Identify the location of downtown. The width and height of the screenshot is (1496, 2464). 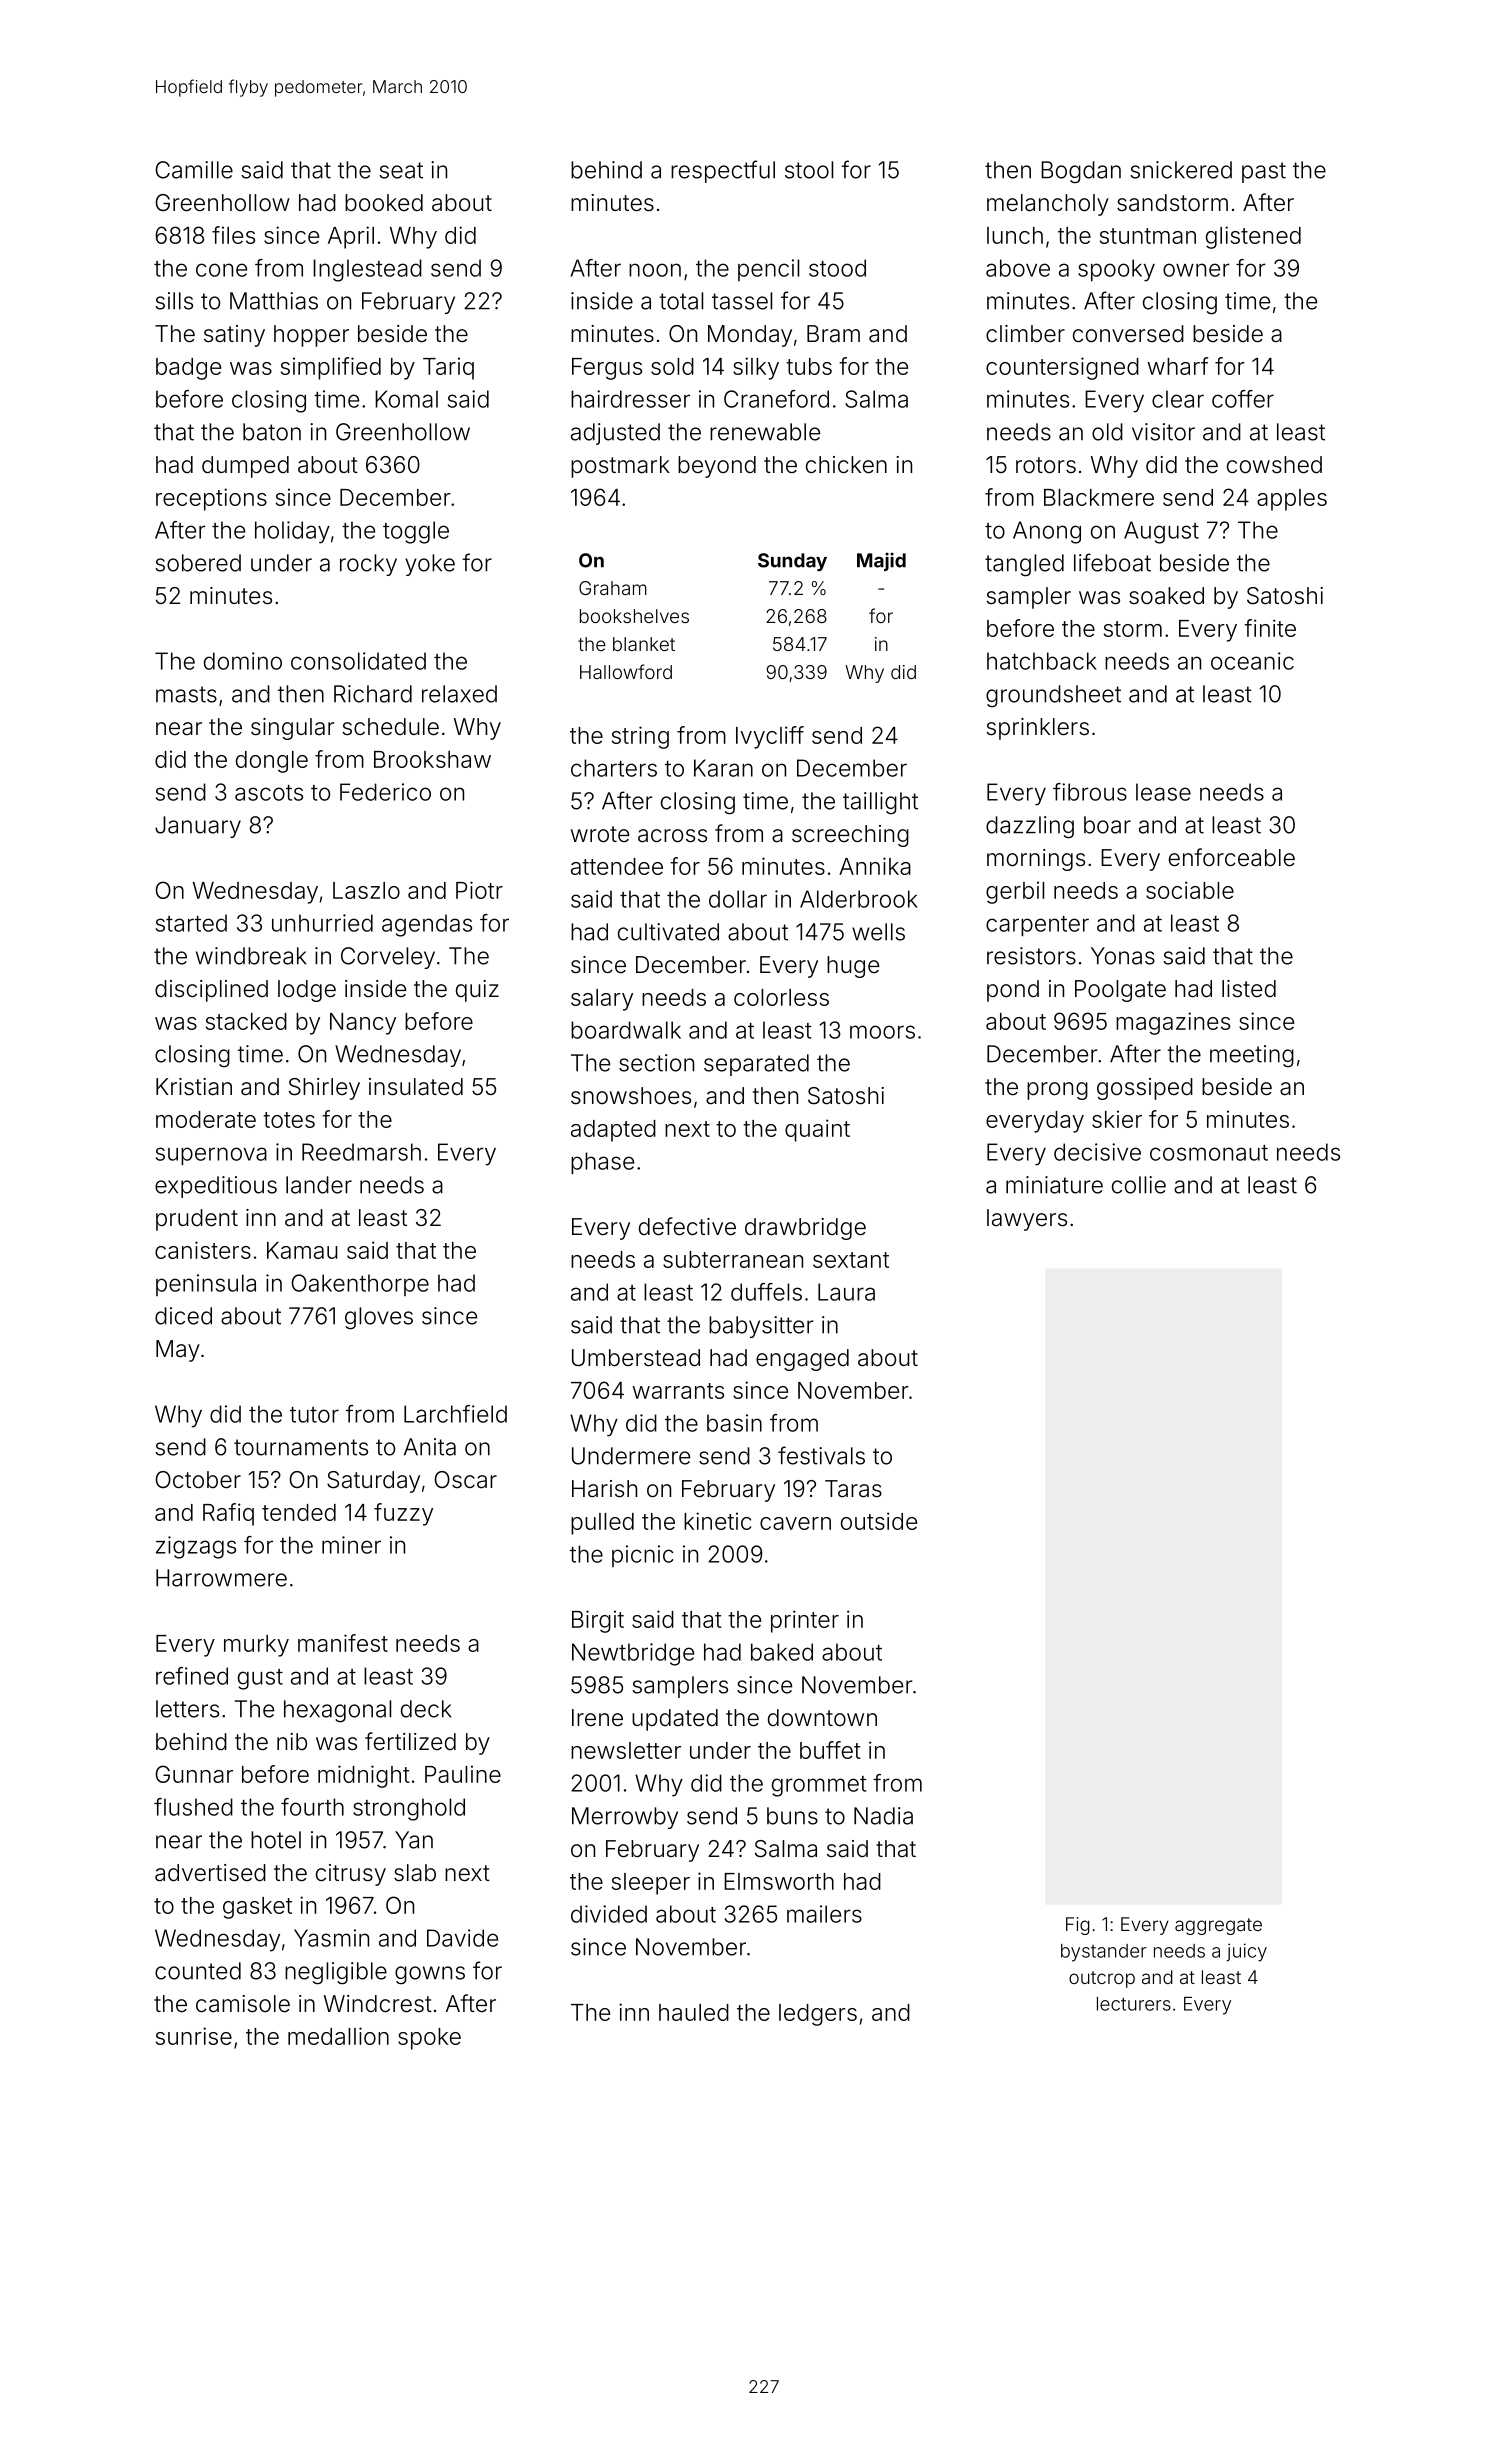
(822, 1718).
